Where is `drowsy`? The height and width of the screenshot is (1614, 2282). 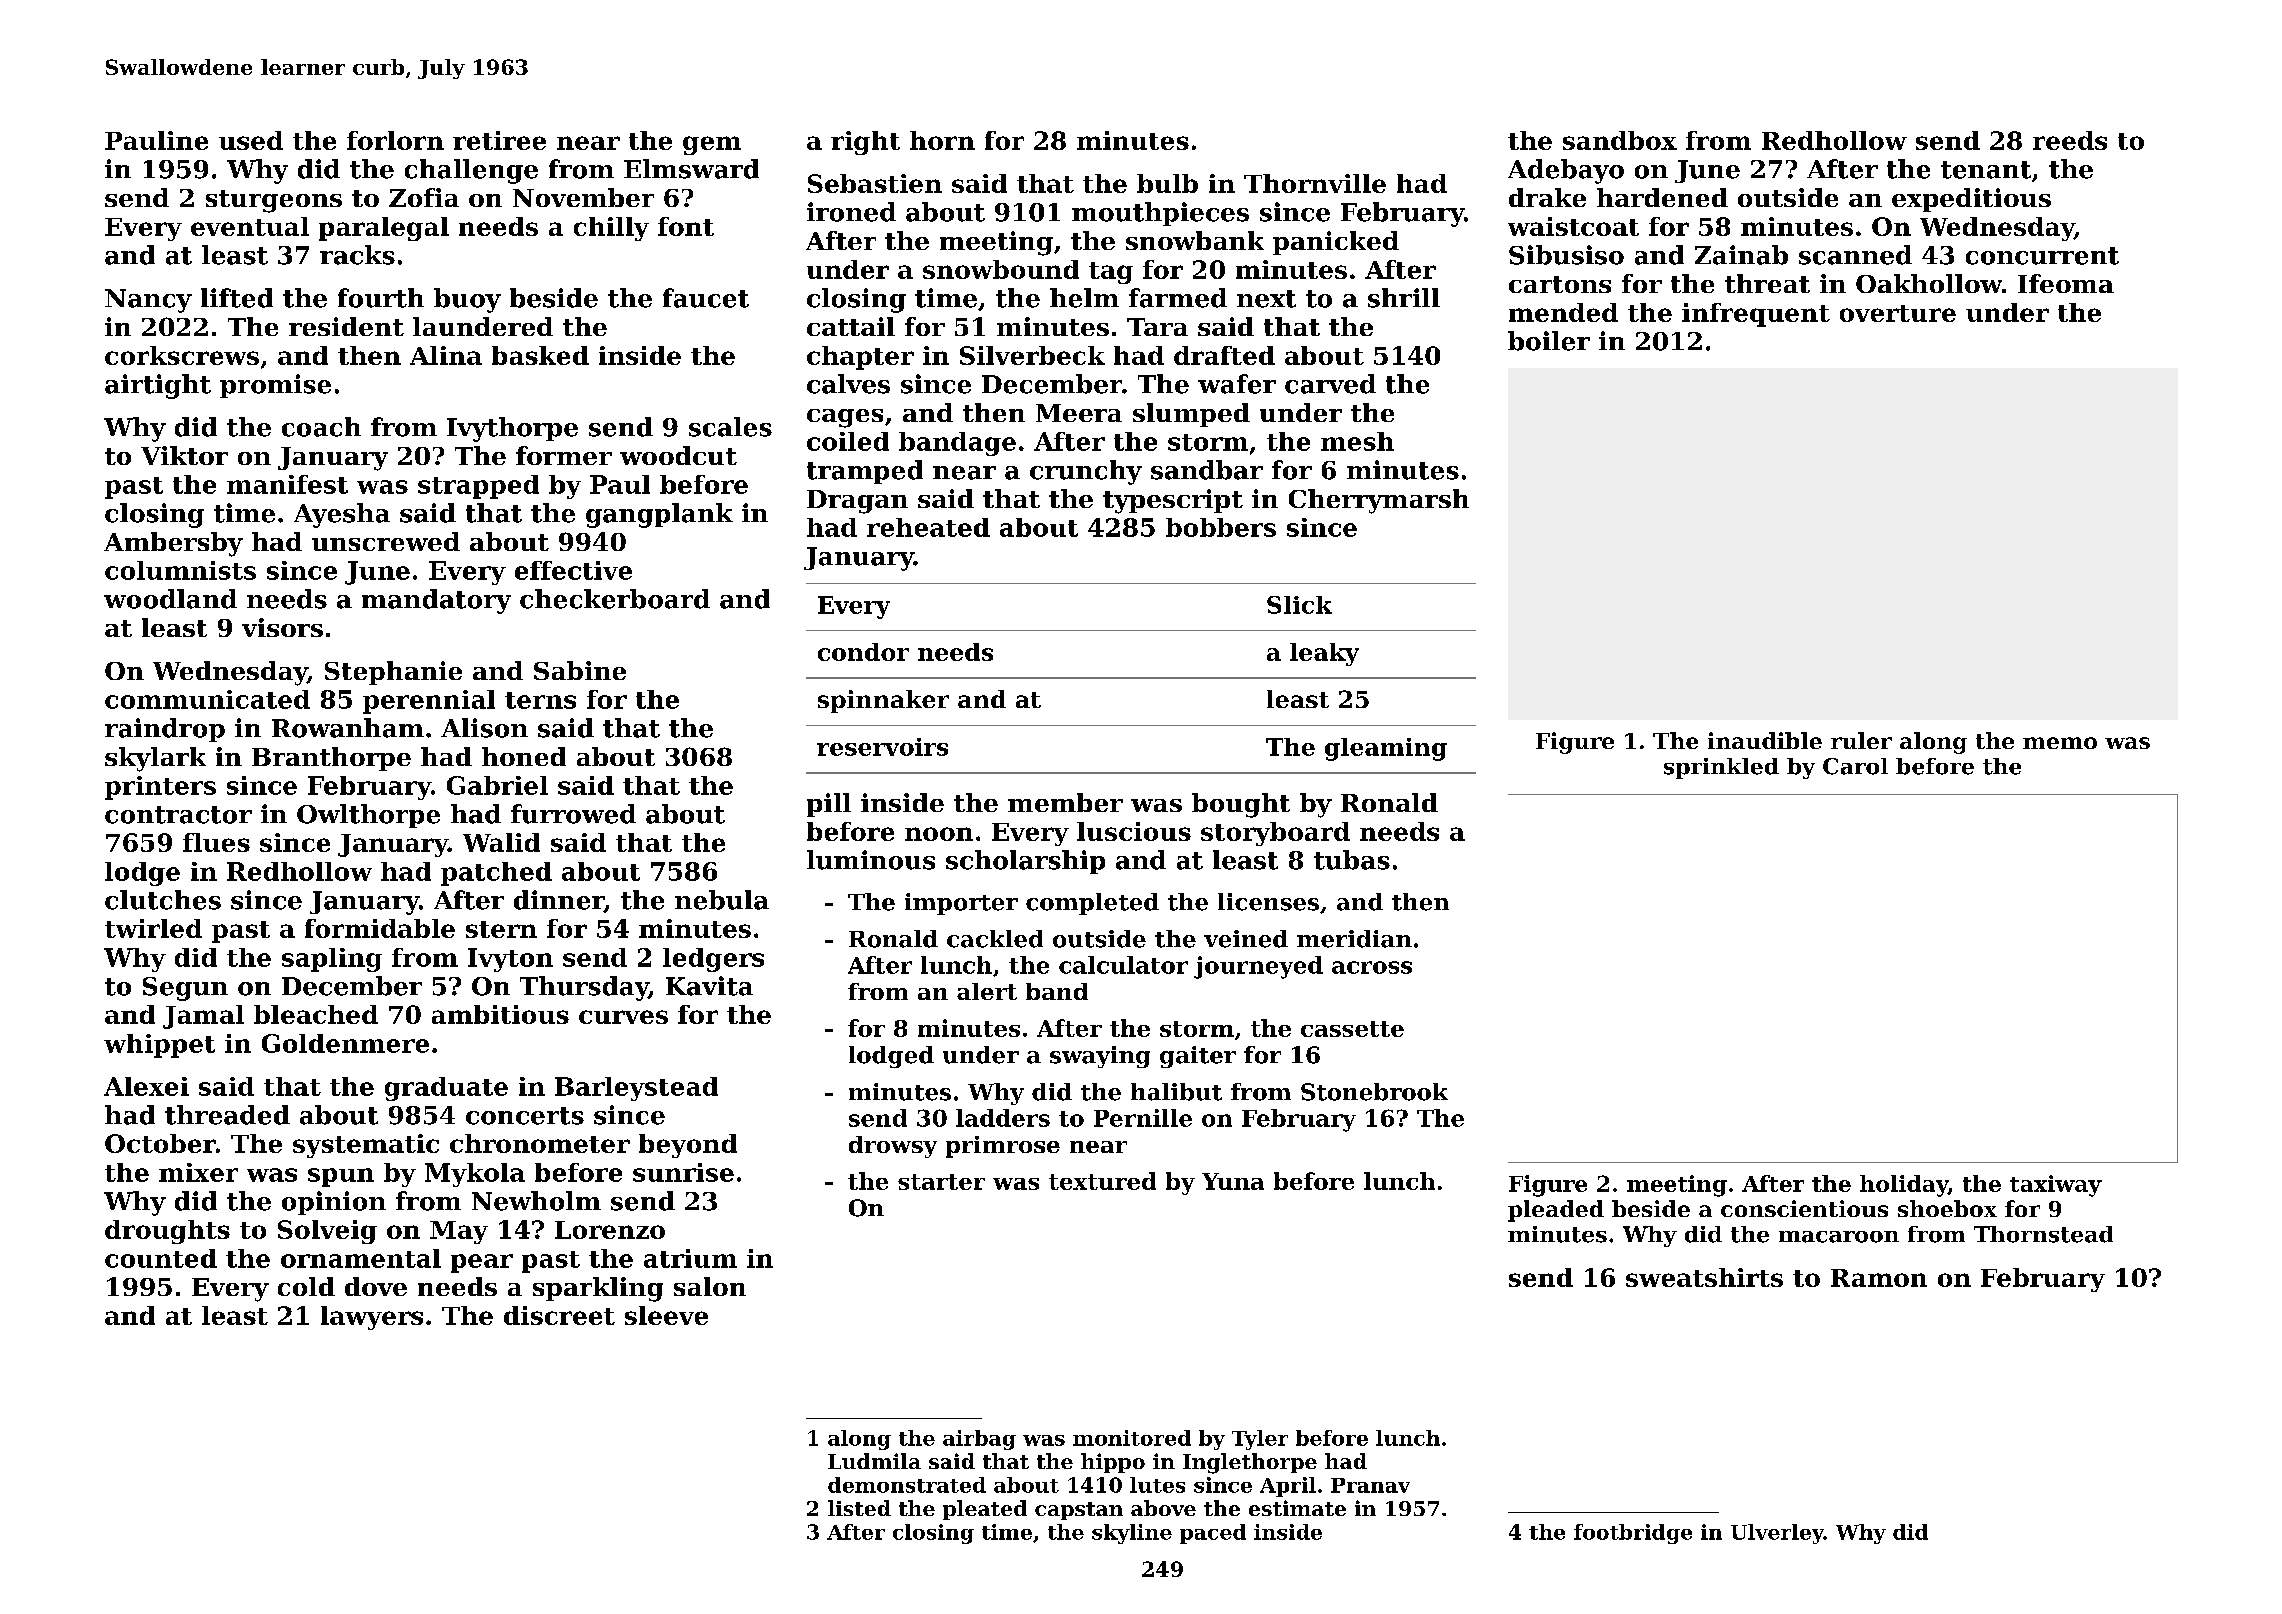
drowsy is located at coordinates (893, 1147).
